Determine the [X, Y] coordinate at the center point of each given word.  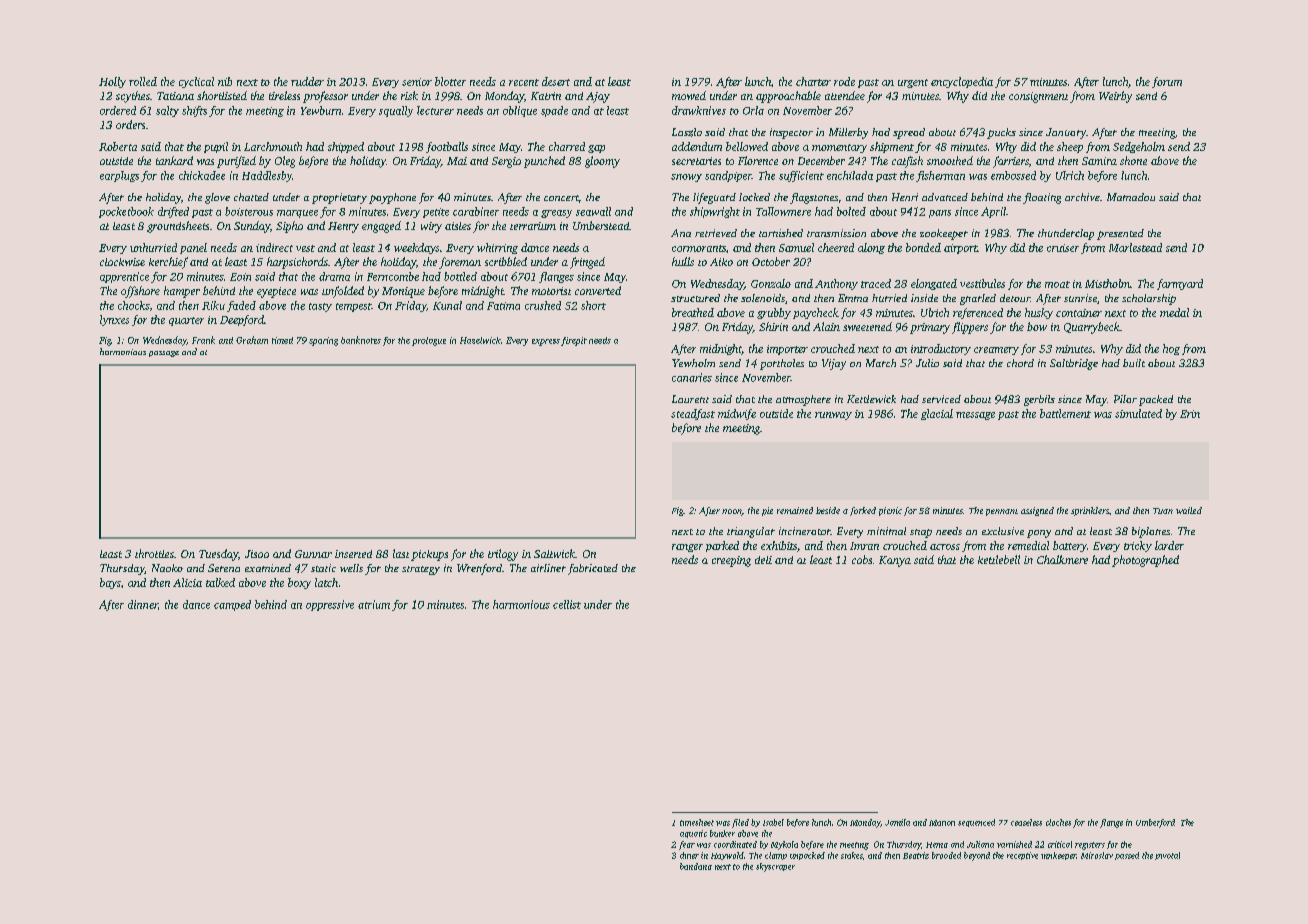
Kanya [895, 561]
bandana [696, 866]
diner [689, 855]
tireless [284, 95]
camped [232, 605]
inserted [353, 554]
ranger [687, 548]
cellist [567, 604]
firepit [574, 341]
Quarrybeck [1092, 328]
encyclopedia [962, 82]
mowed [689, 95]
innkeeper [1058, 856]
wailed [1189, 510]
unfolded [343, 292]
